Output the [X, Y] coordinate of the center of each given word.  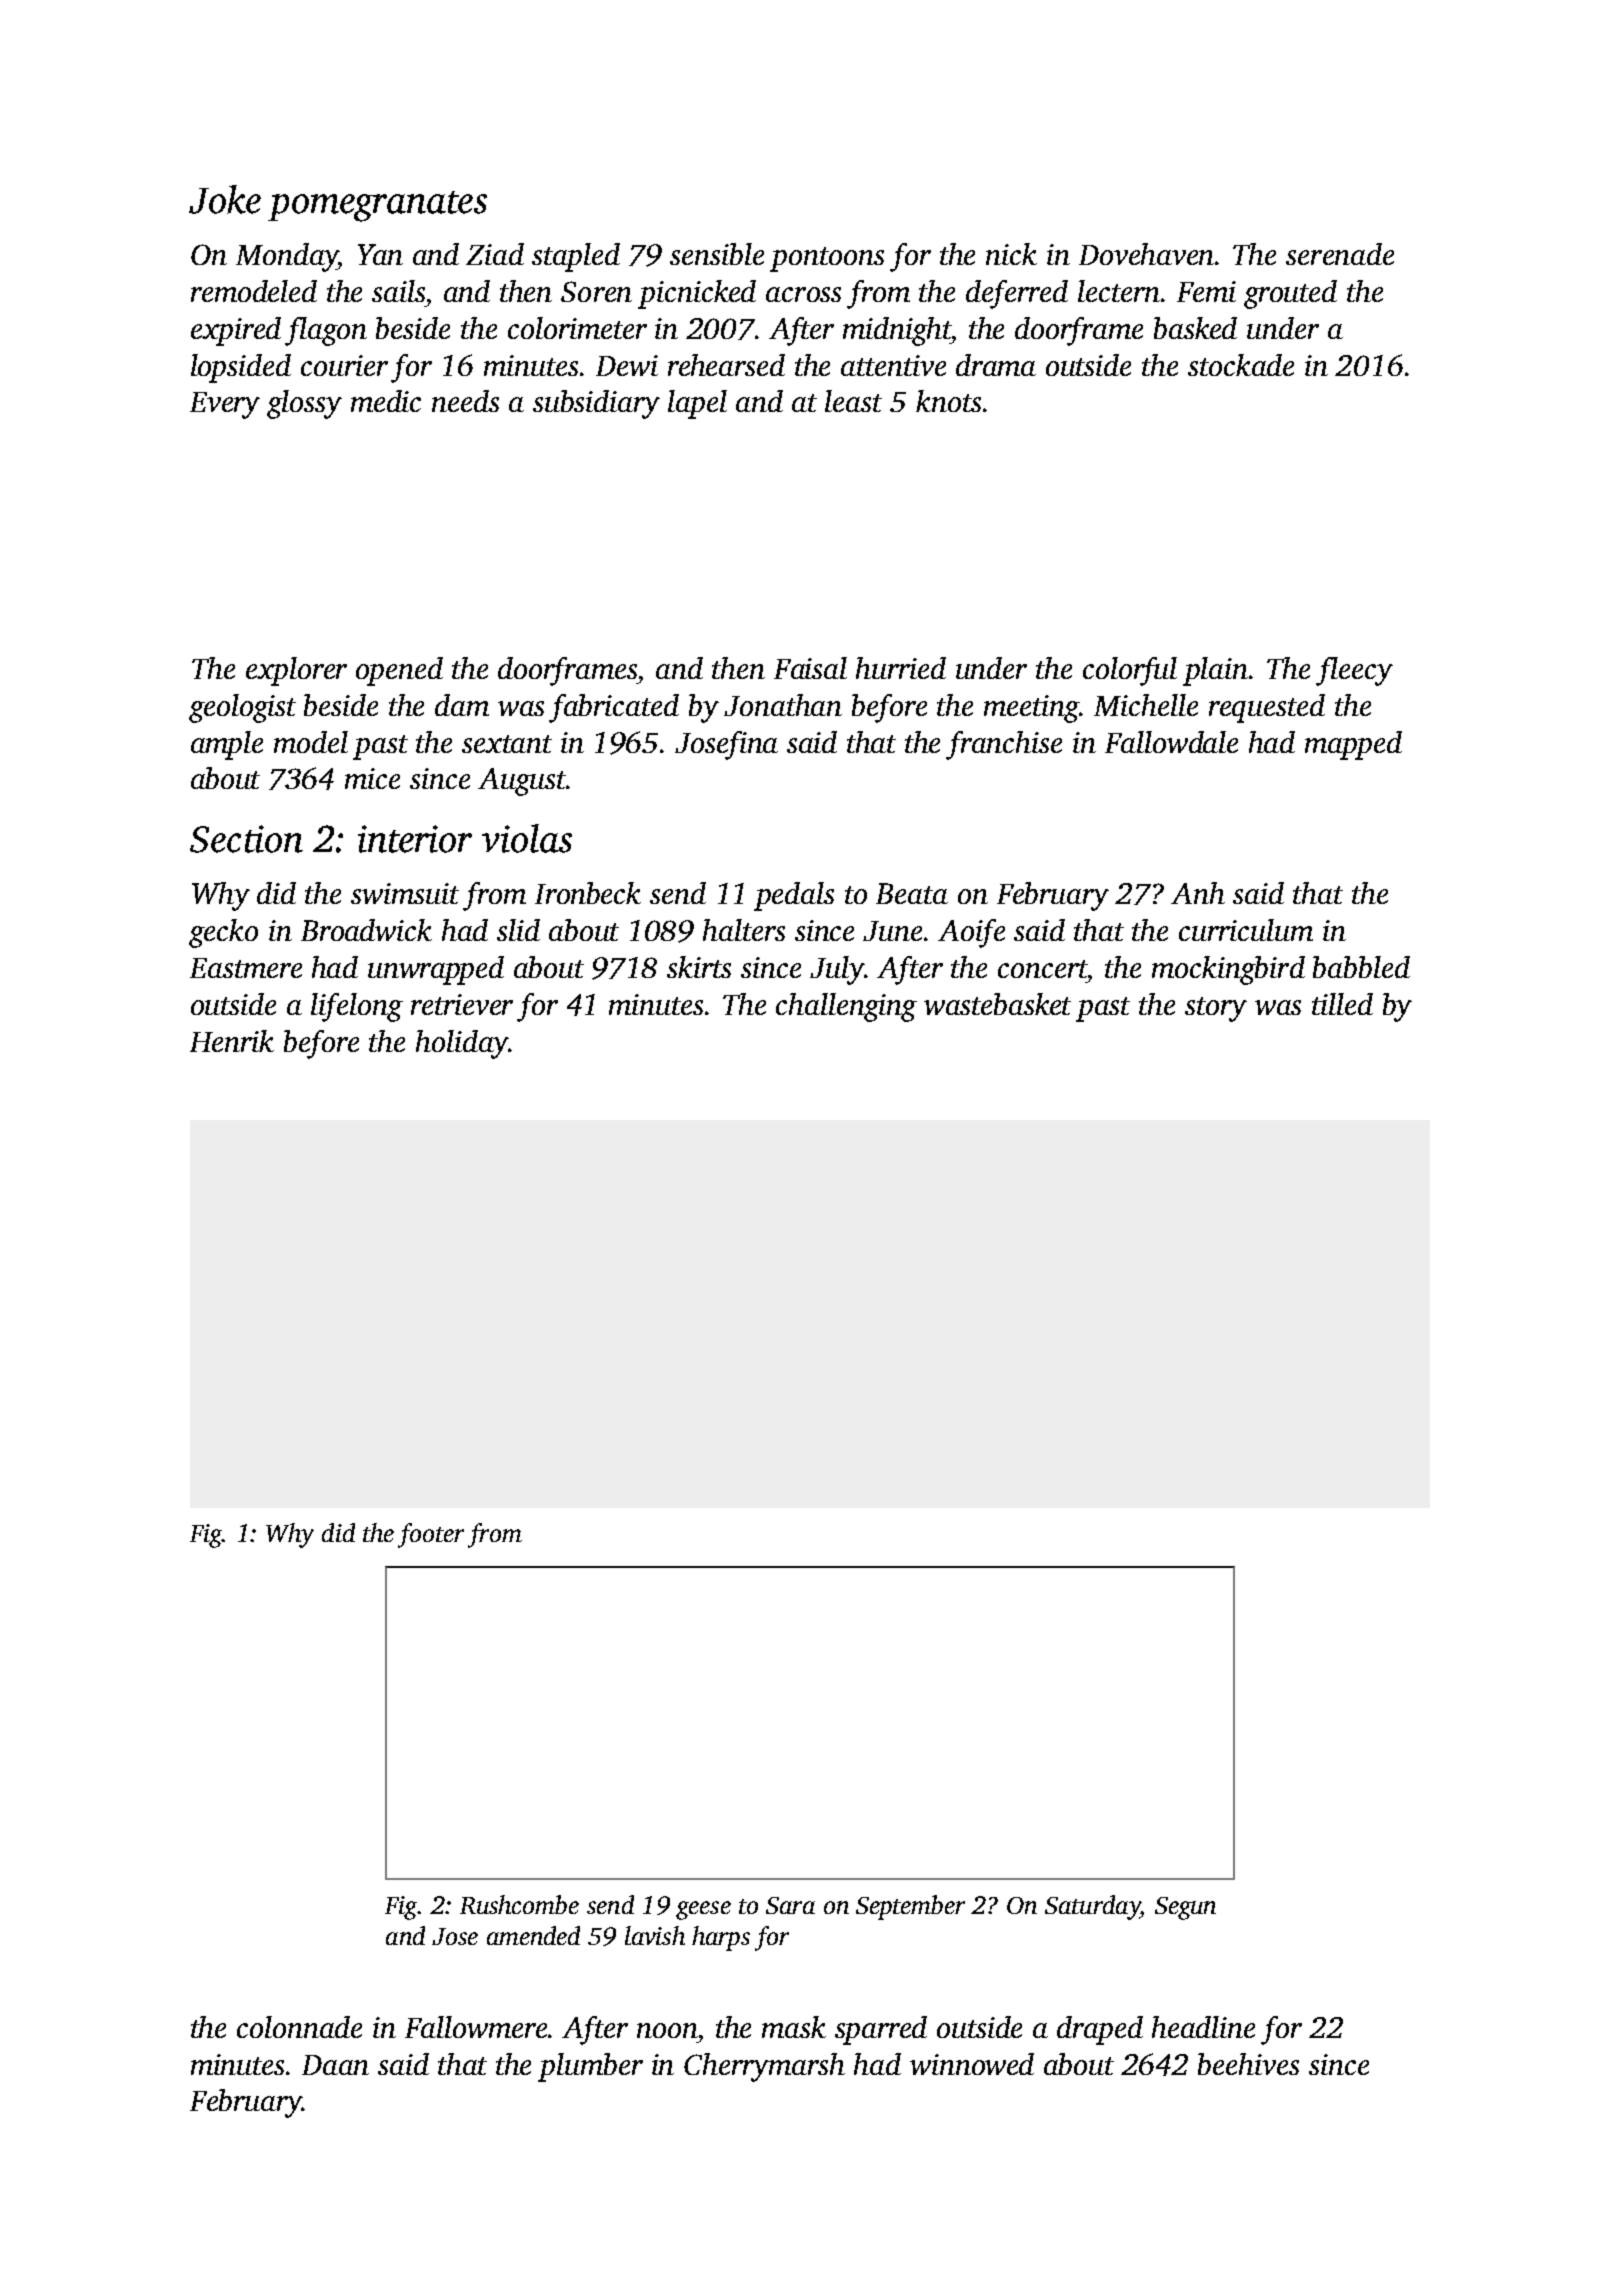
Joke [225, 199]
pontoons [827, 259]
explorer [296, 671]
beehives [1248, 2064]
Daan [335, 2065]
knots [948, 401]
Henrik [232, 1041]
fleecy [1354, 671]
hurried [901, 668]
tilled [1342, 1004]
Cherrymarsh [764, 2067]
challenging [846, 1007]
